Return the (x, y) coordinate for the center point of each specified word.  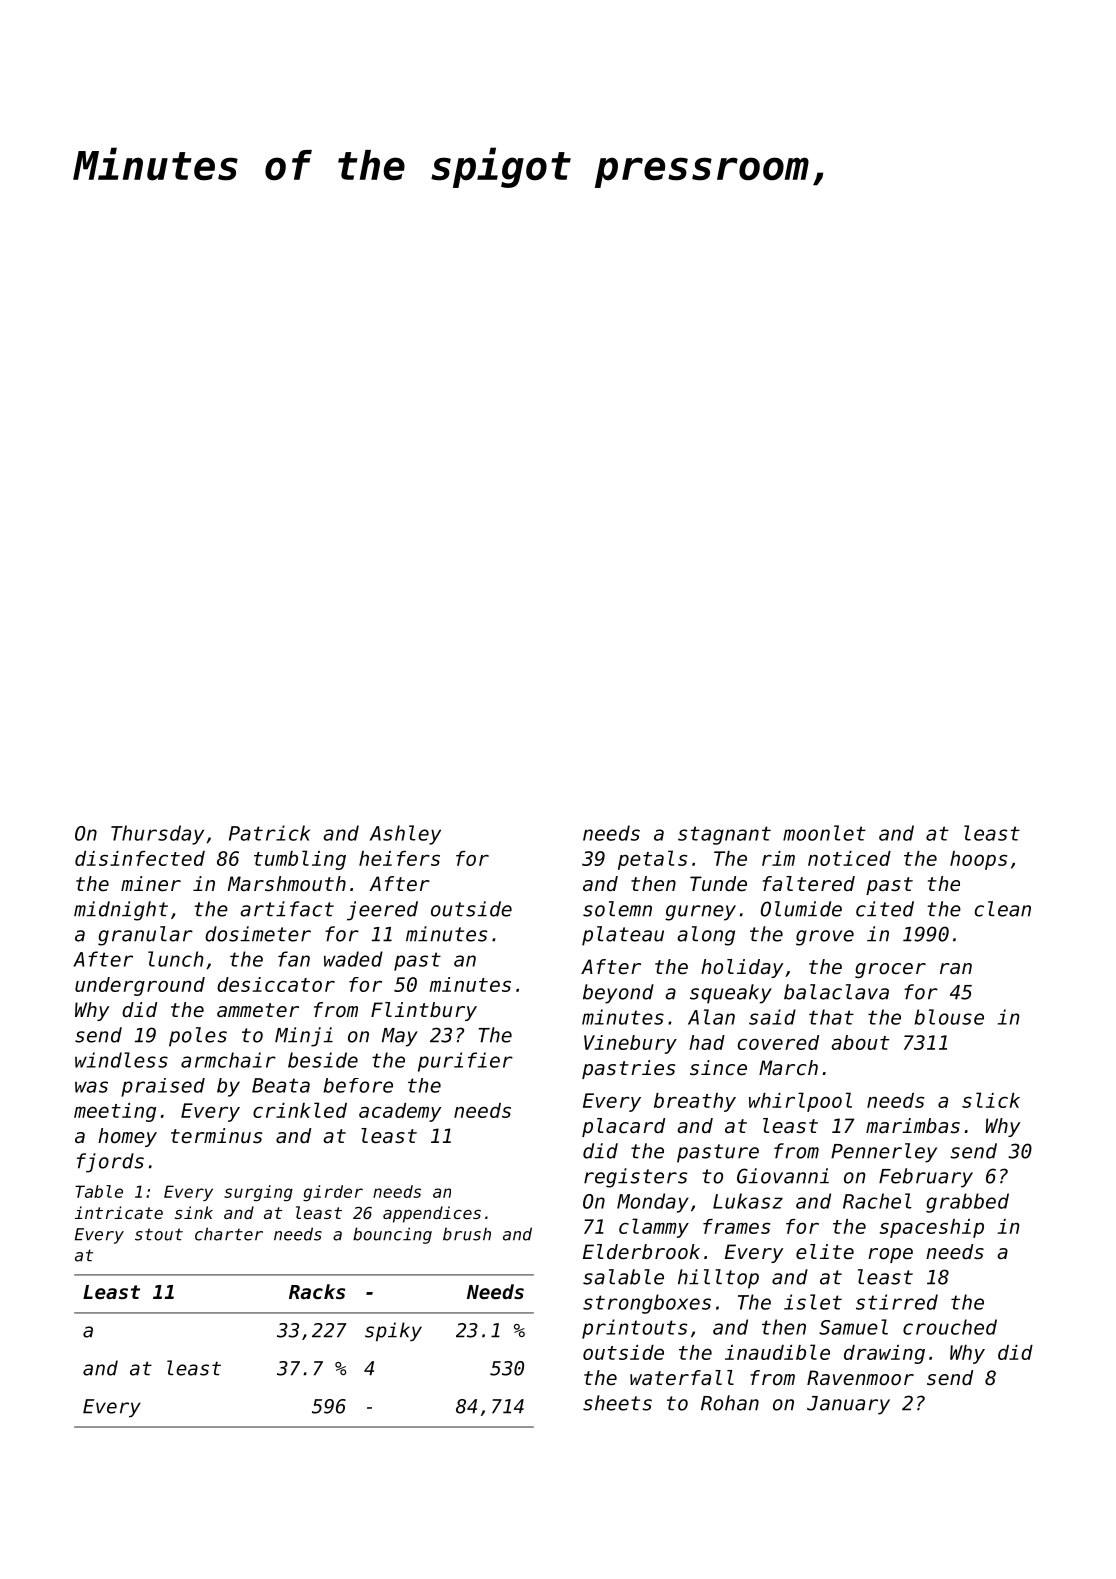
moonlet (824, 833)
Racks (317, 1291)
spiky (393, 1332)
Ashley (405, 835)
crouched (950, 1327)
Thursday (157, 835)
